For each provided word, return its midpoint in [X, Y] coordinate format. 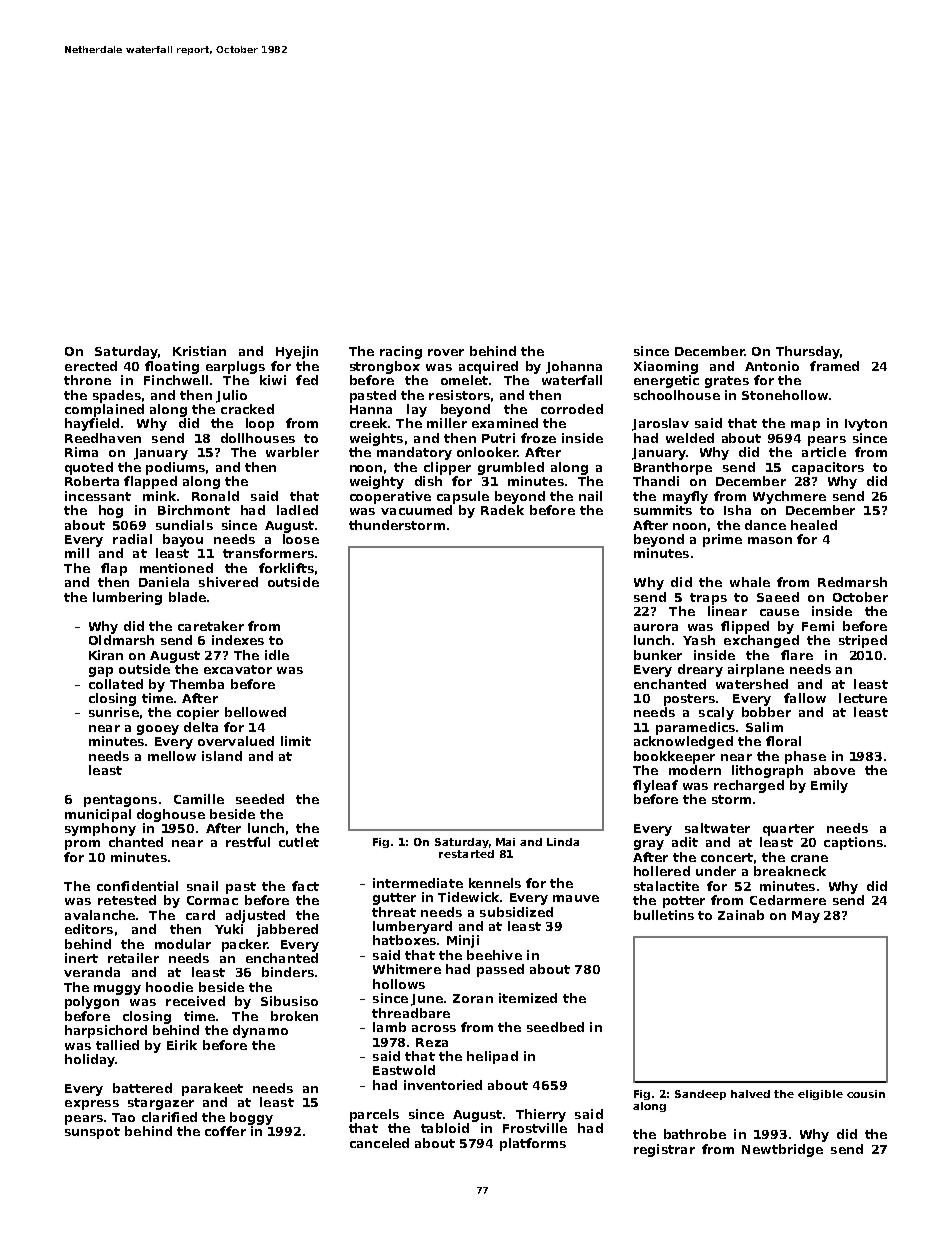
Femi [818, 626]
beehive [494, 955]
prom [82, 845]
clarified [169, 1117]
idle [277, 655]
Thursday [808, 352]
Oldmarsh [121, 640]
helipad [492, 1057]
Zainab [741, 915]
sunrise [114, 712]
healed [814, 525]
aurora [656, 627]
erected [91, 366]
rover [446, 352]
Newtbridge [782, 1150]
